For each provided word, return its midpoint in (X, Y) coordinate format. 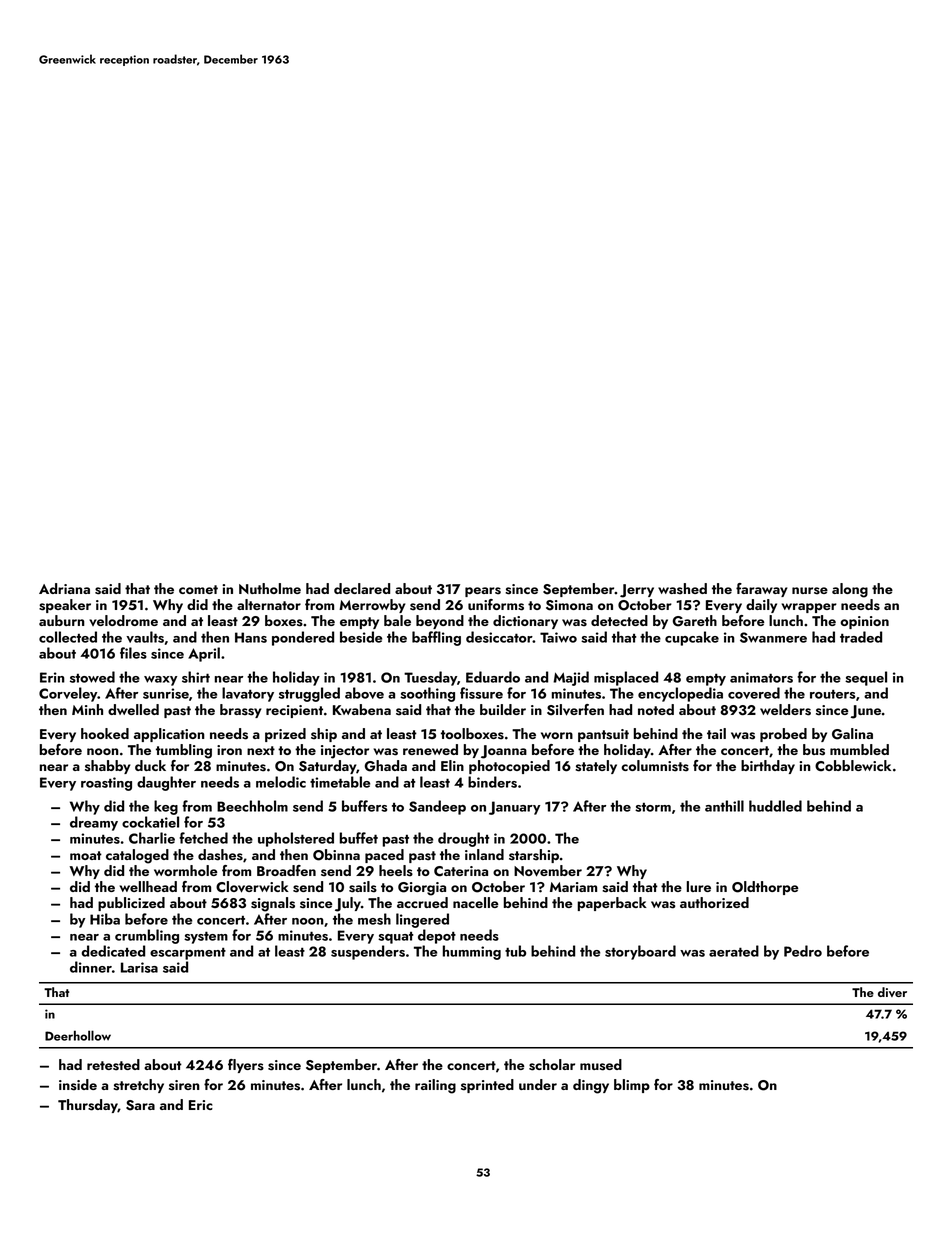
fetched (203, 838)
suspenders (368, 952)
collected (68, 637)
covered (754, 693)
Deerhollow (78, 1035)
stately (596, 767)
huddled (775, 806)
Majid (571, 678)
